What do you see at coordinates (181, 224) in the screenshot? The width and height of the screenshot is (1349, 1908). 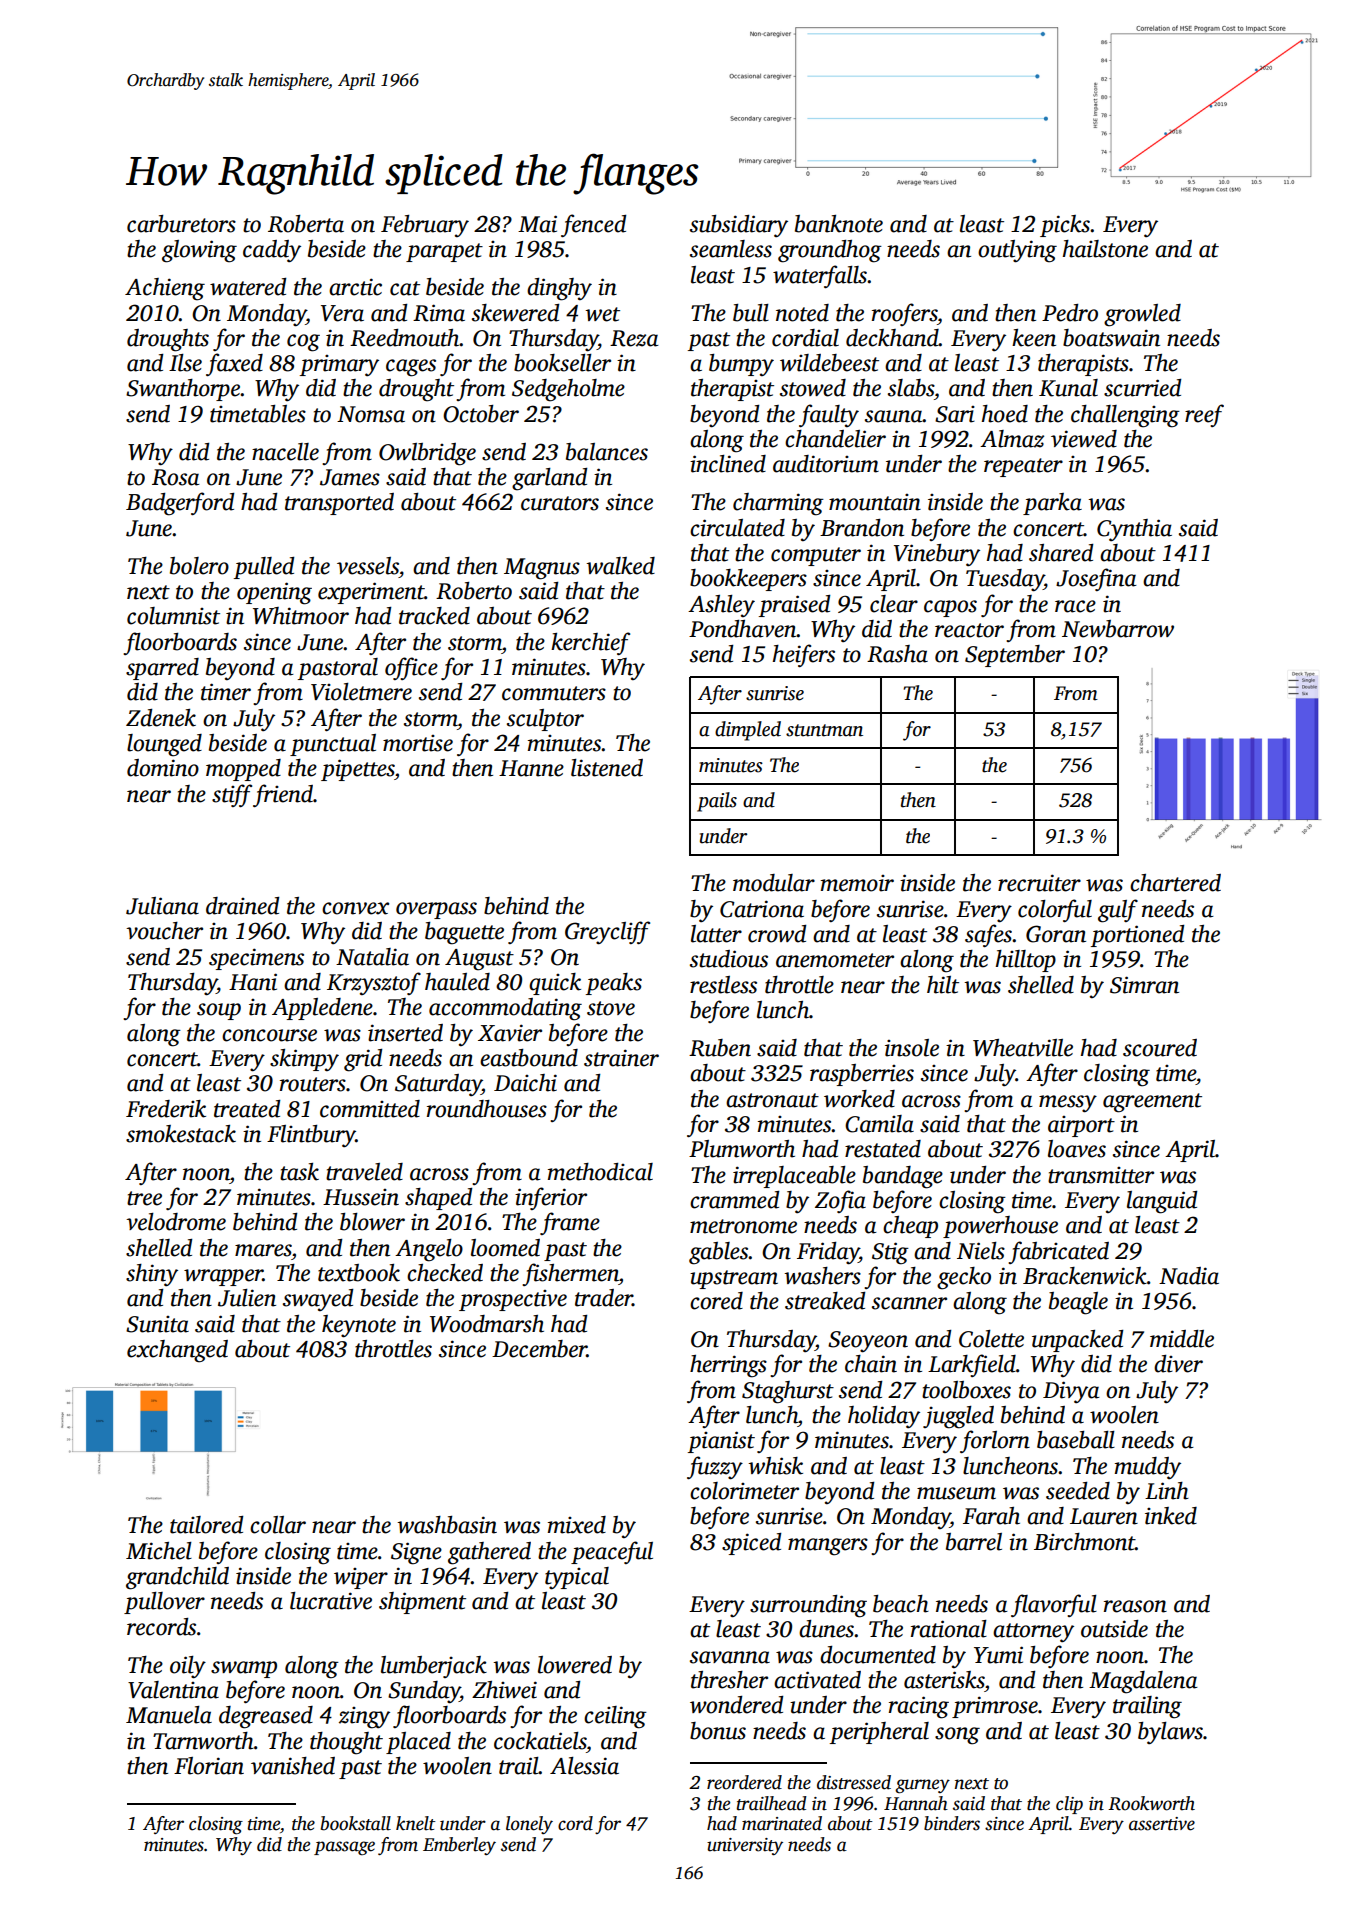 I see `carburetors` at bounding box center [181, 224].
